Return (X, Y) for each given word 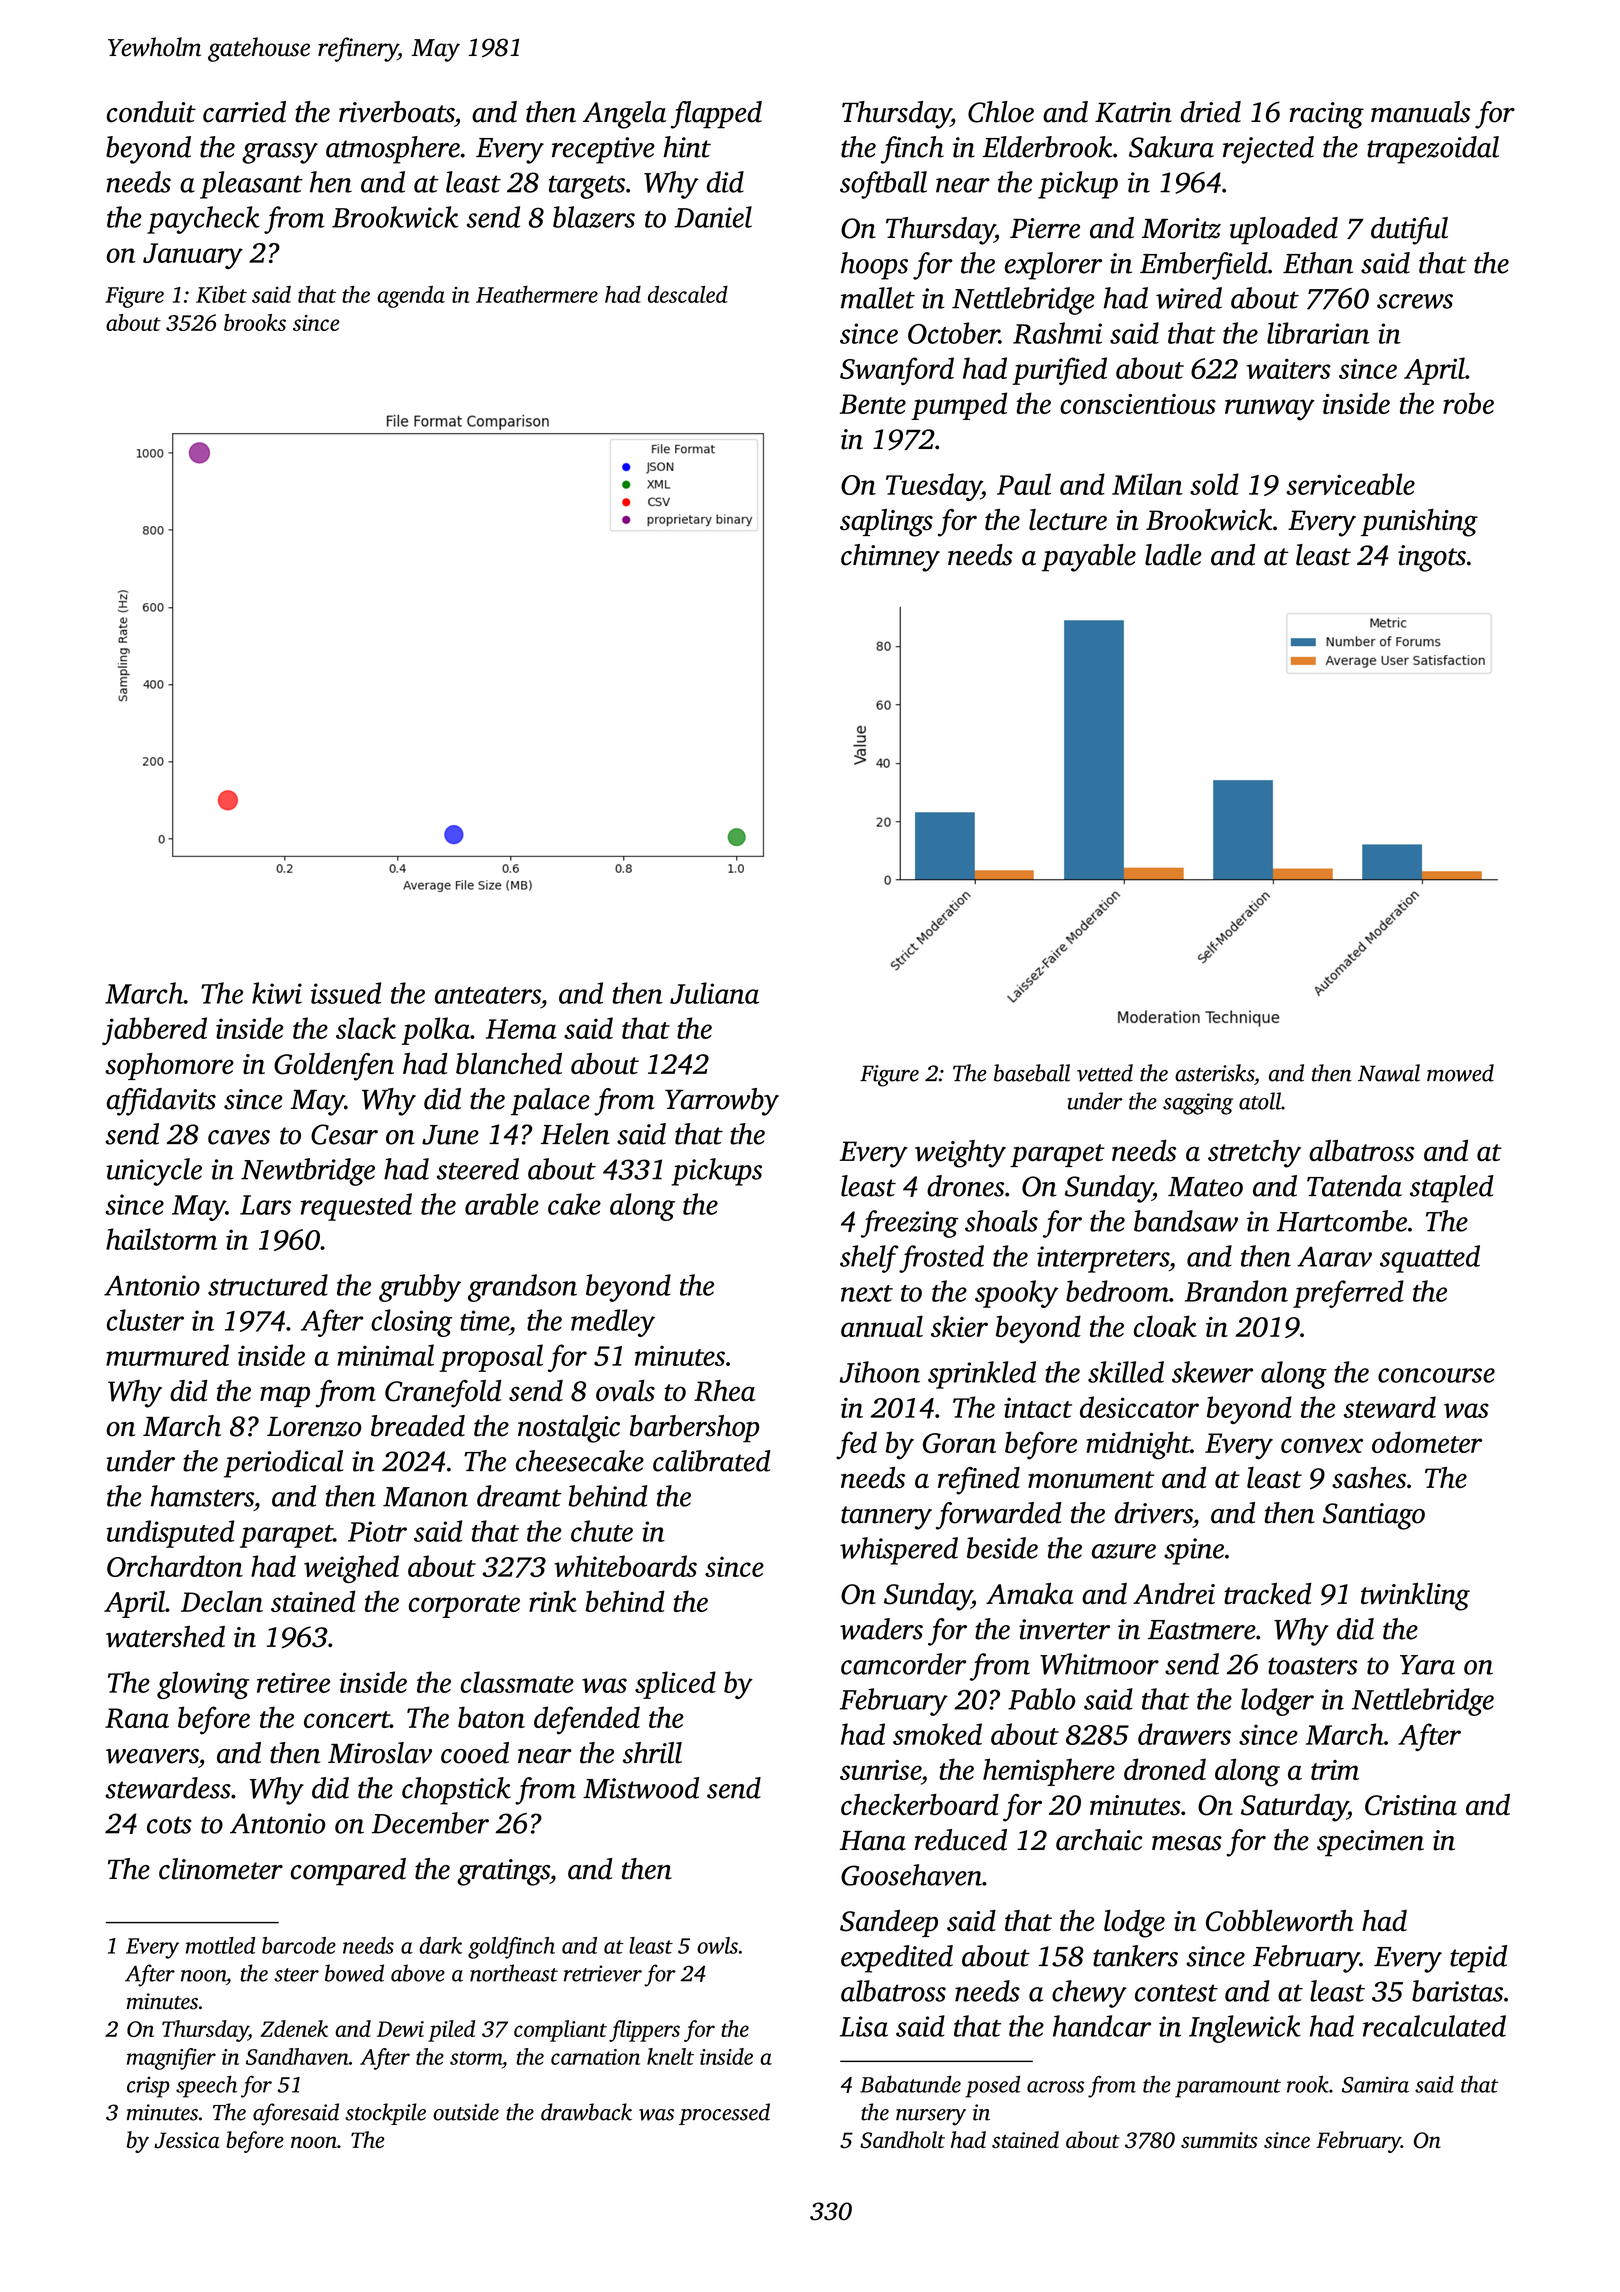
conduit (151, 112)
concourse (1436, 1375)
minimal (385, 1355)
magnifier (171, 2059)
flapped (716, 115)
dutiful (1409, 231)
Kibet (221, 294)
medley (613, 1323)
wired (1189, 298)
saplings (886, 523)
